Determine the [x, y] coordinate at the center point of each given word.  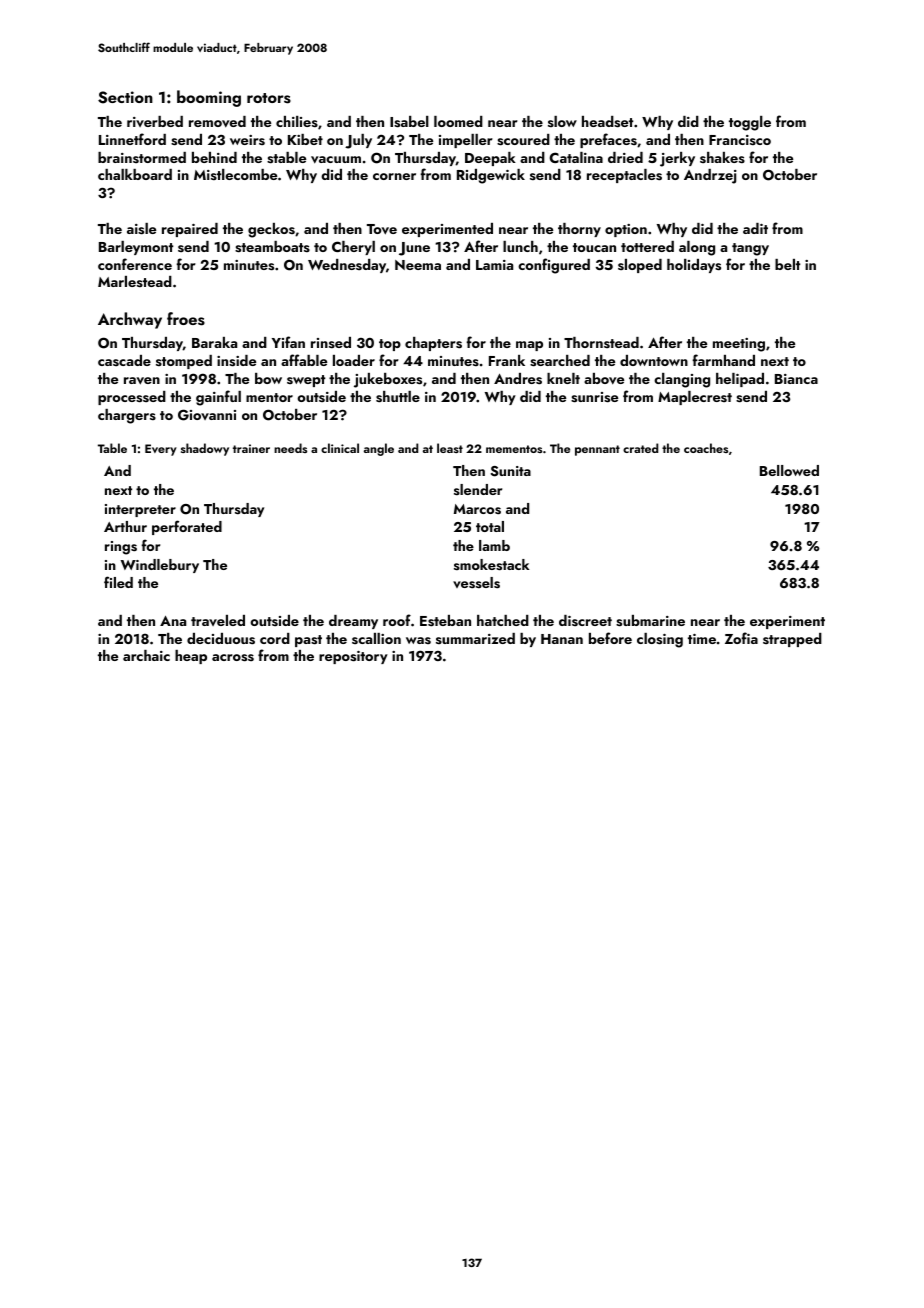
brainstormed [142, 157]
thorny [579, 230]
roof [397, 620]
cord [275, 638]
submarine [650, 621]
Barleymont [136, 248]
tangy [750, 249]
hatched [503, 620]
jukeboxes [388, 380]
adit [755, 228]
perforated [187, 527]
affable [304, 360]
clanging [682, 380]
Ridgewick [491, 176]
